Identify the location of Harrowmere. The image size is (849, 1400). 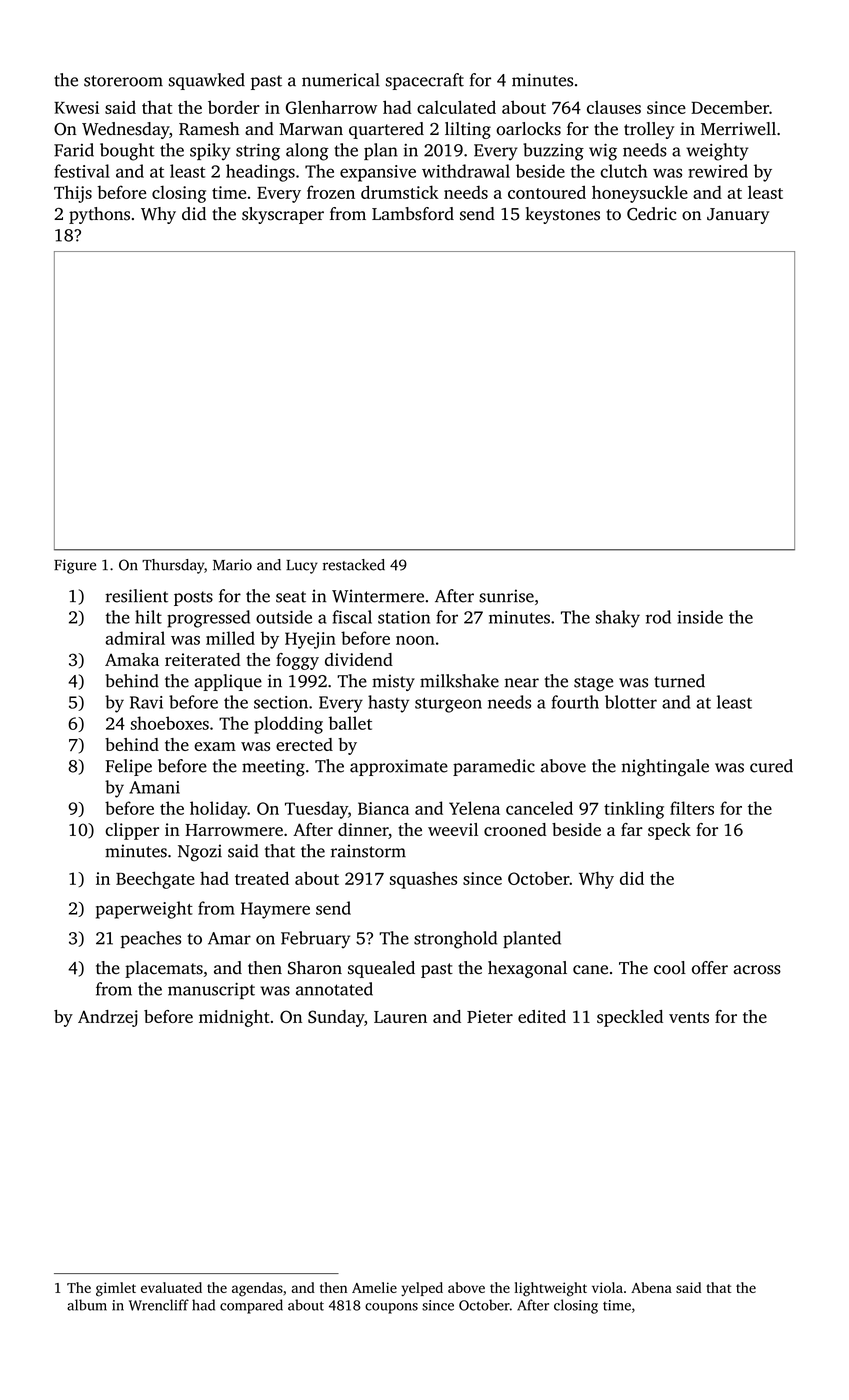
(234, 830).
